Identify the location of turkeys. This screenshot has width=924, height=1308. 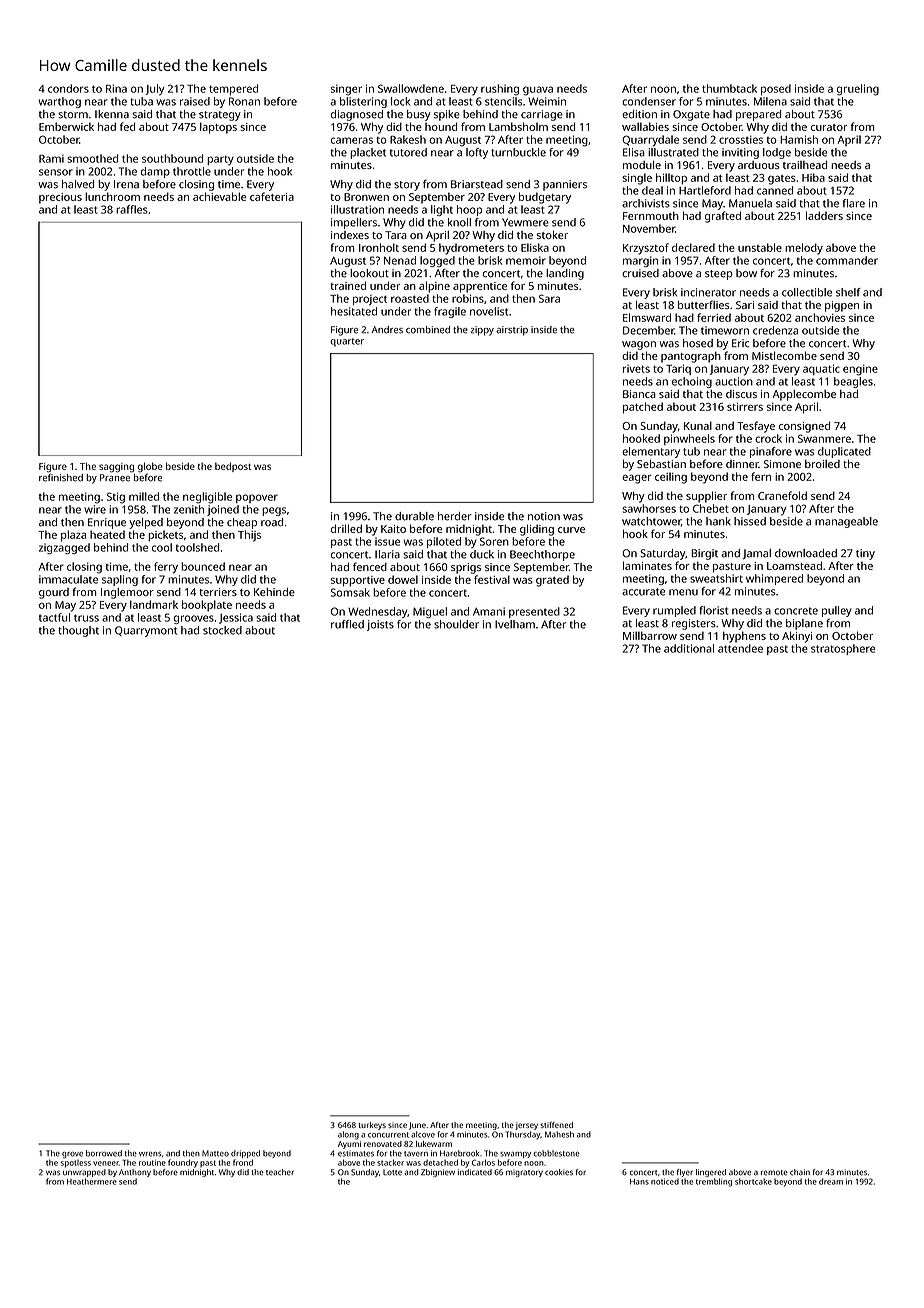
(372, 1126).
